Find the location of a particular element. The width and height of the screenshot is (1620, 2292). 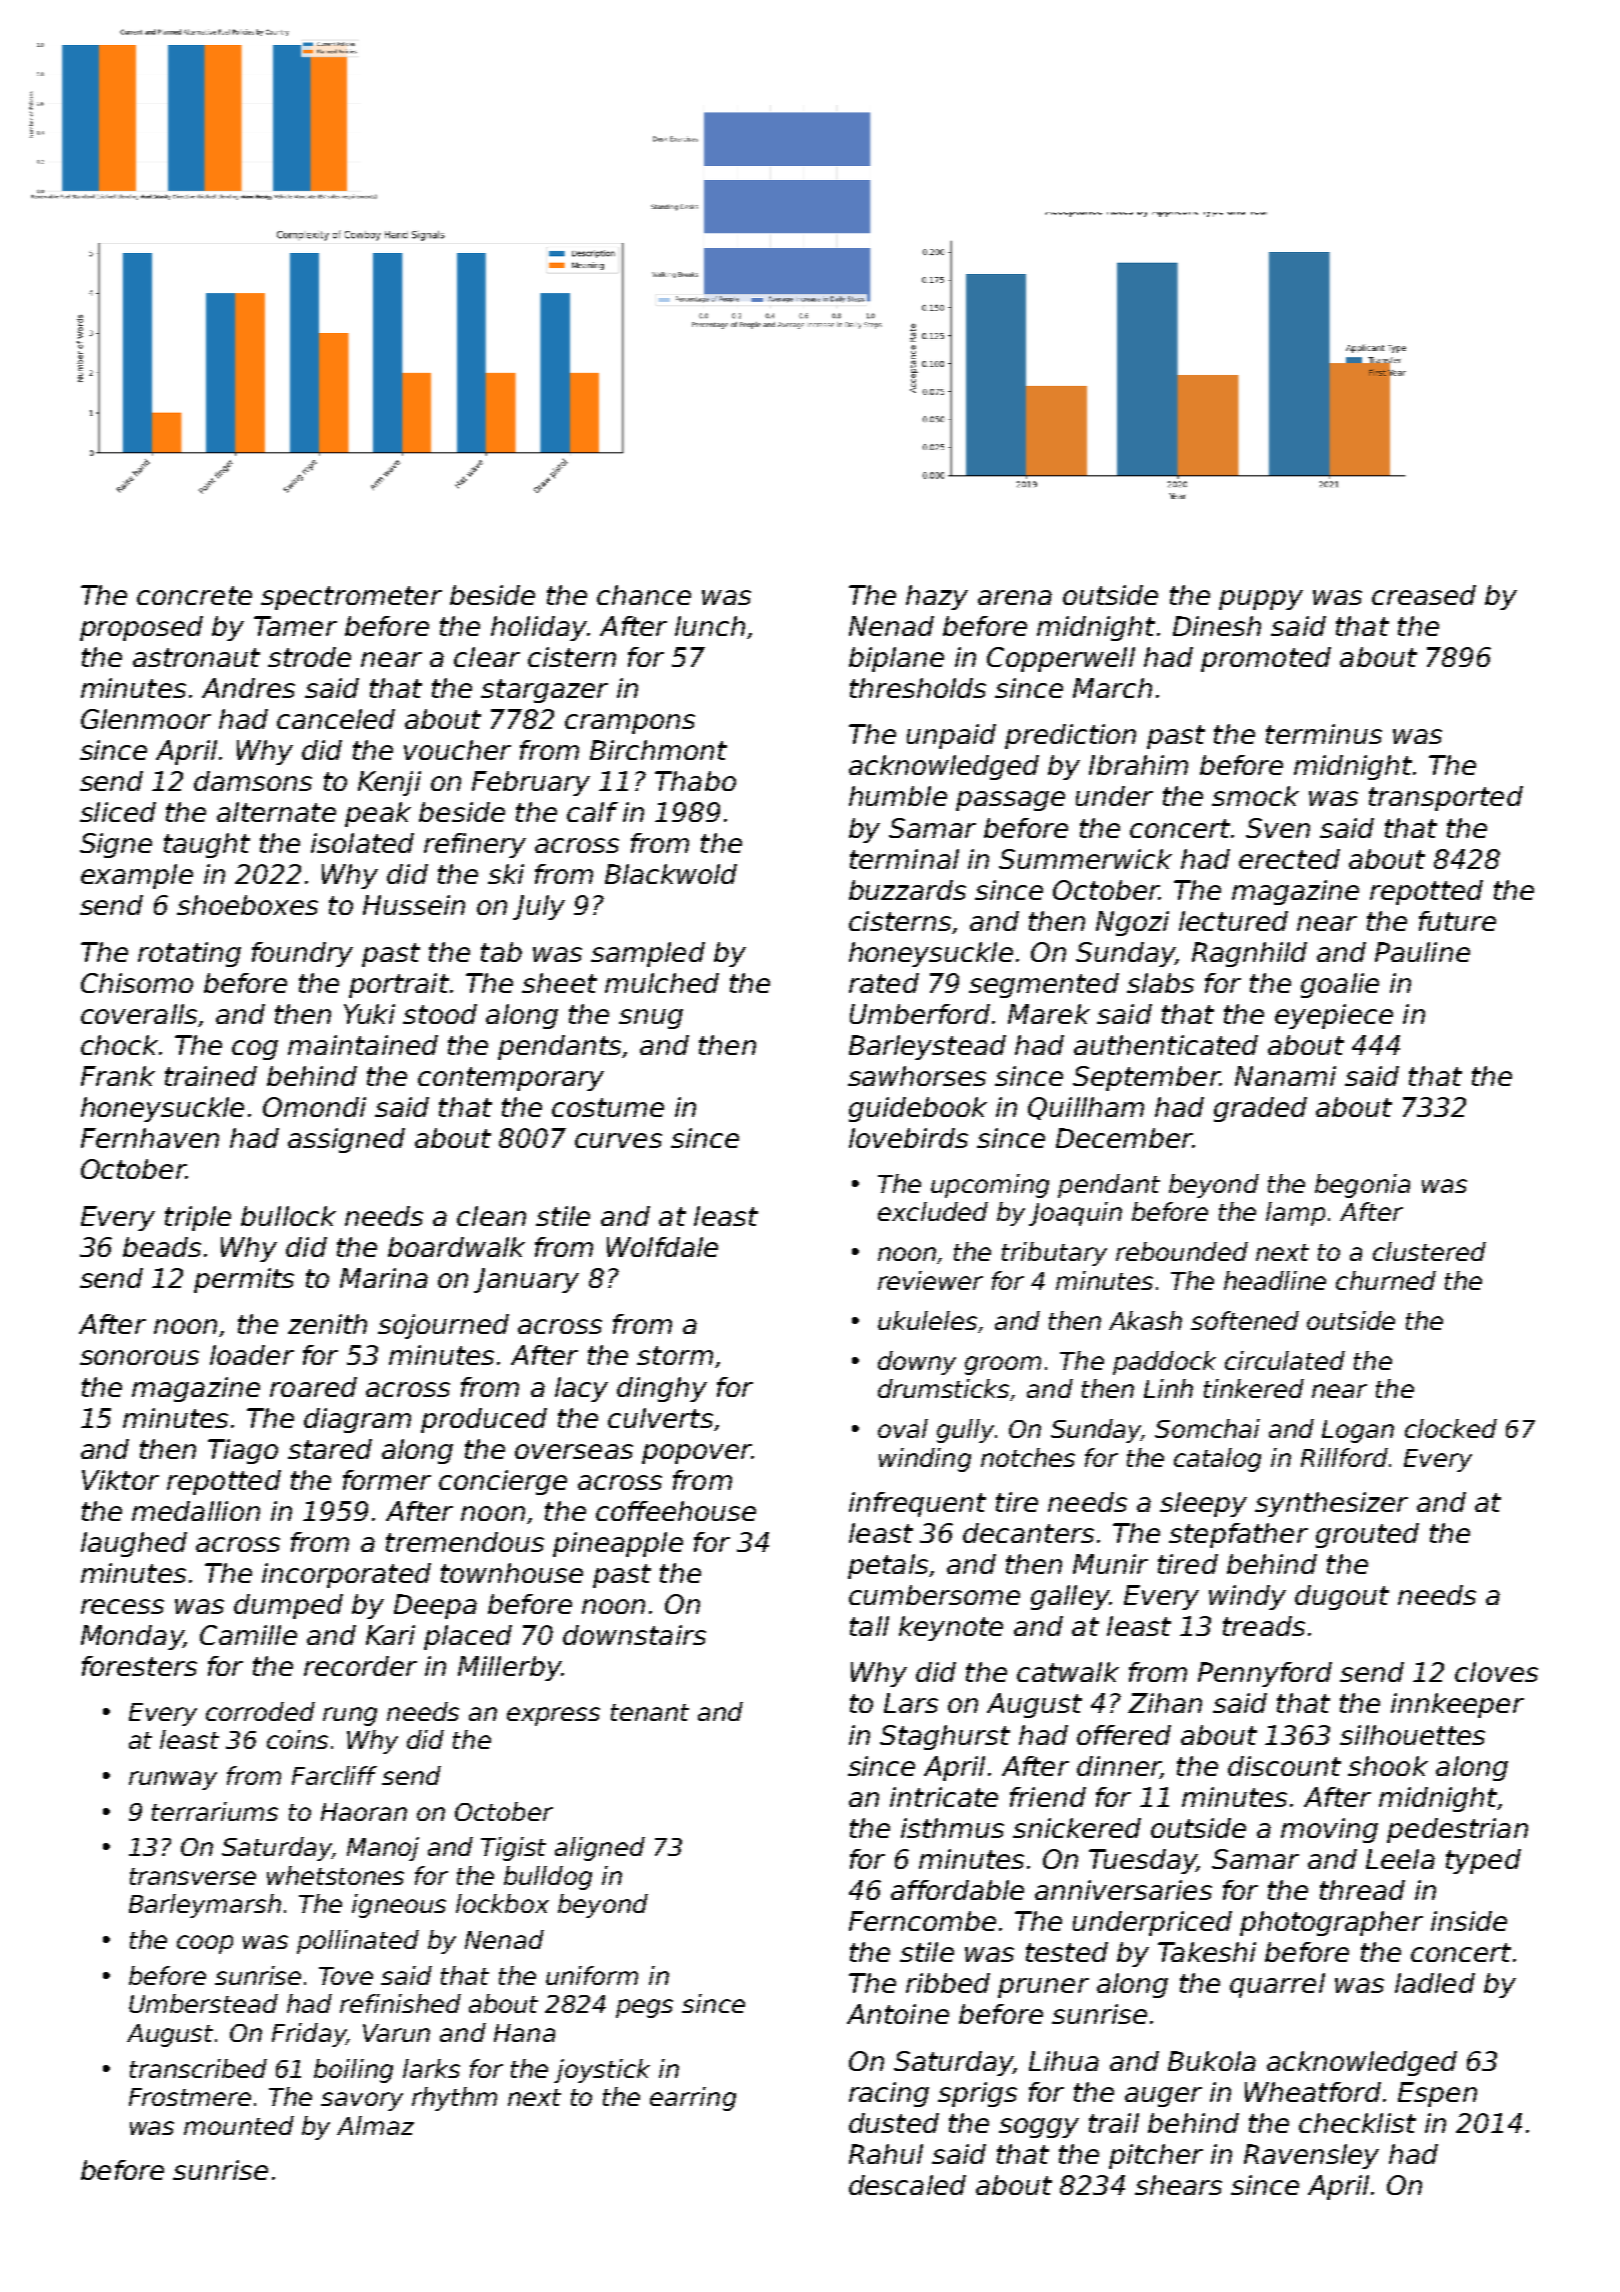

Blackwold is located at coordinates (671, 874).
